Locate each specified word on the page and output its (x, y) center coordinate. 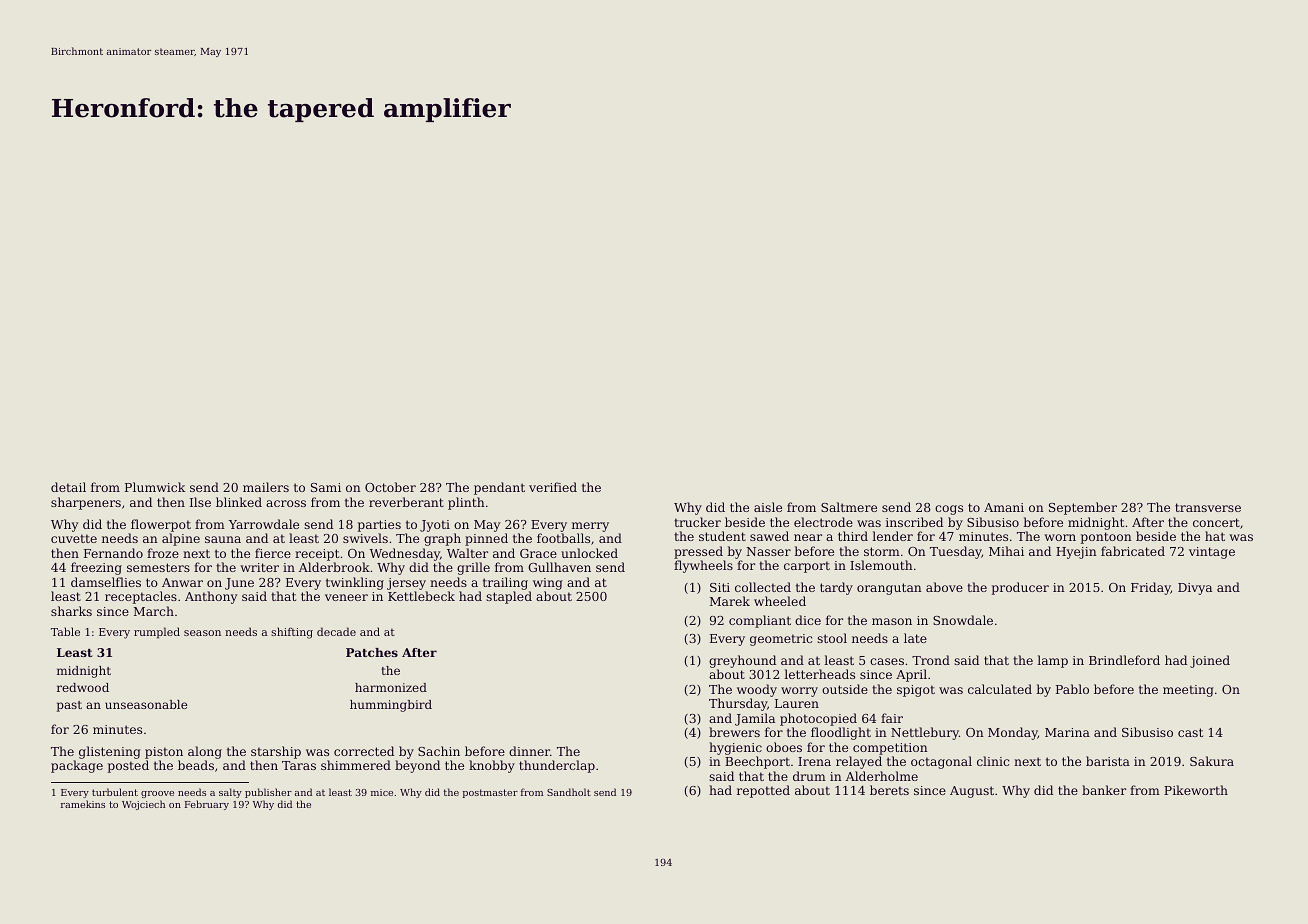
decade (336, 631)
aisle (768, 507)
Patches (372, 652)
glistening (110, 752)
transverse (1208, 507)
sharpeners (86, 503)
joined (1210, 661)
